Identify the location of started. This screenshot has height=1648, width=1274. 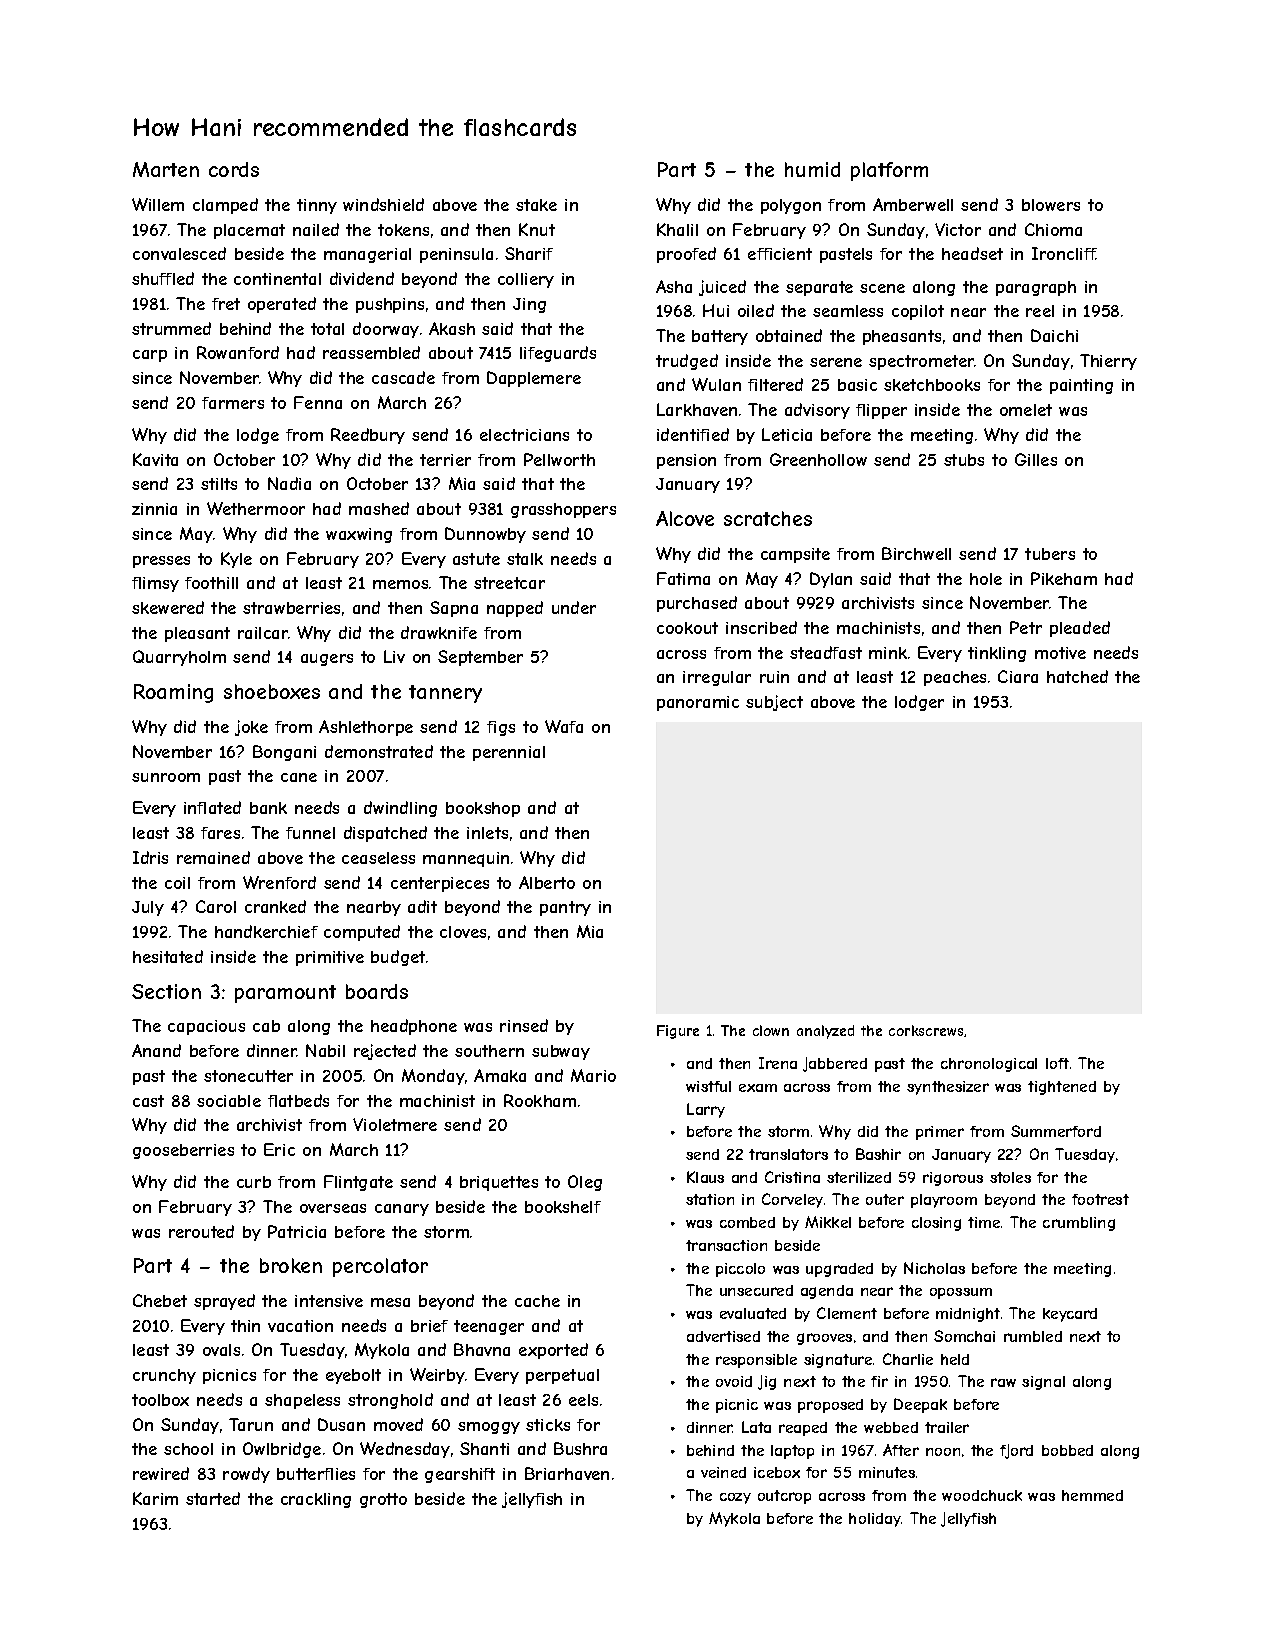
(213, 1498).
